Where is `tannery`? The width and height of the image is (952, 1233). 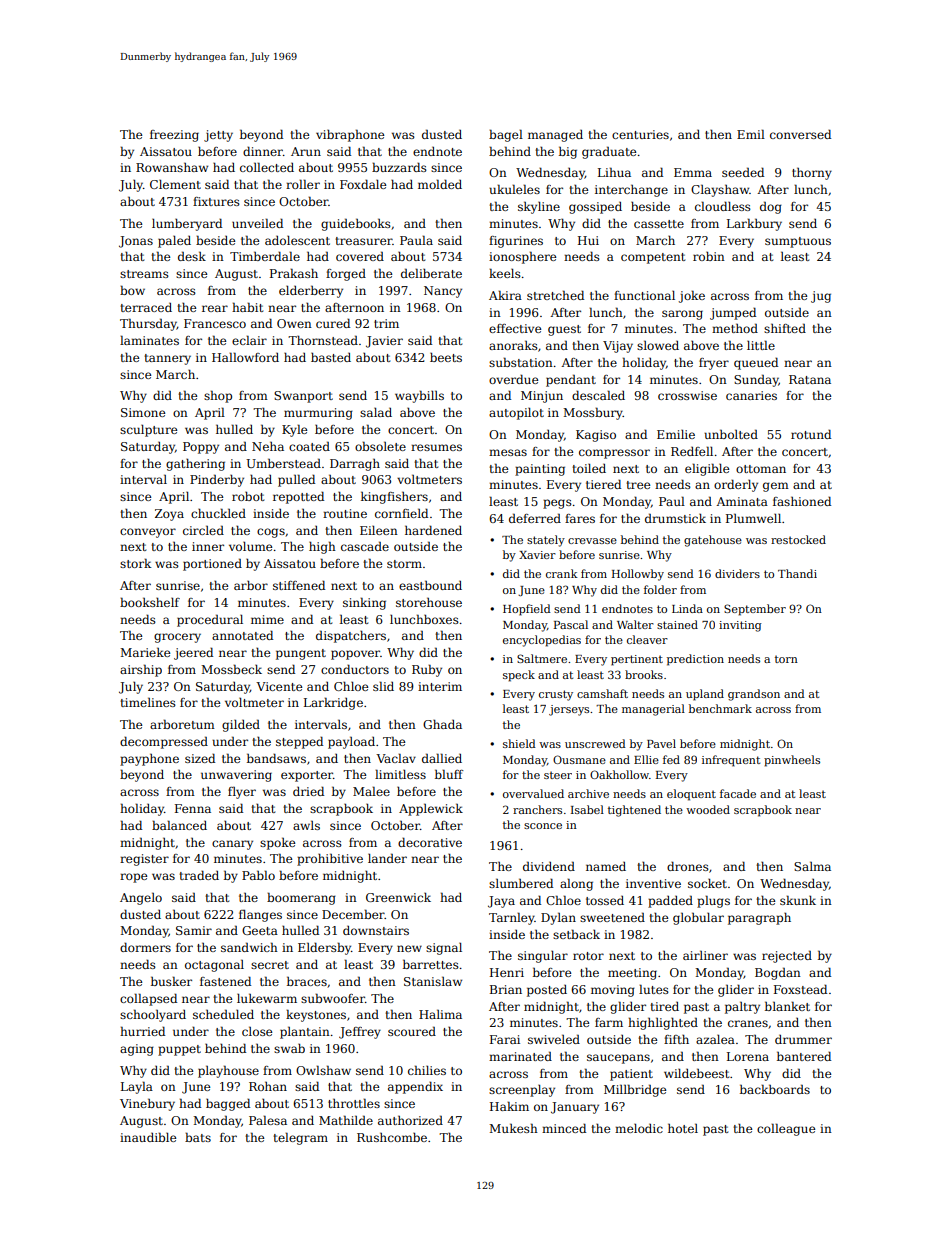
tannery is located at coordinates (167, 359).
